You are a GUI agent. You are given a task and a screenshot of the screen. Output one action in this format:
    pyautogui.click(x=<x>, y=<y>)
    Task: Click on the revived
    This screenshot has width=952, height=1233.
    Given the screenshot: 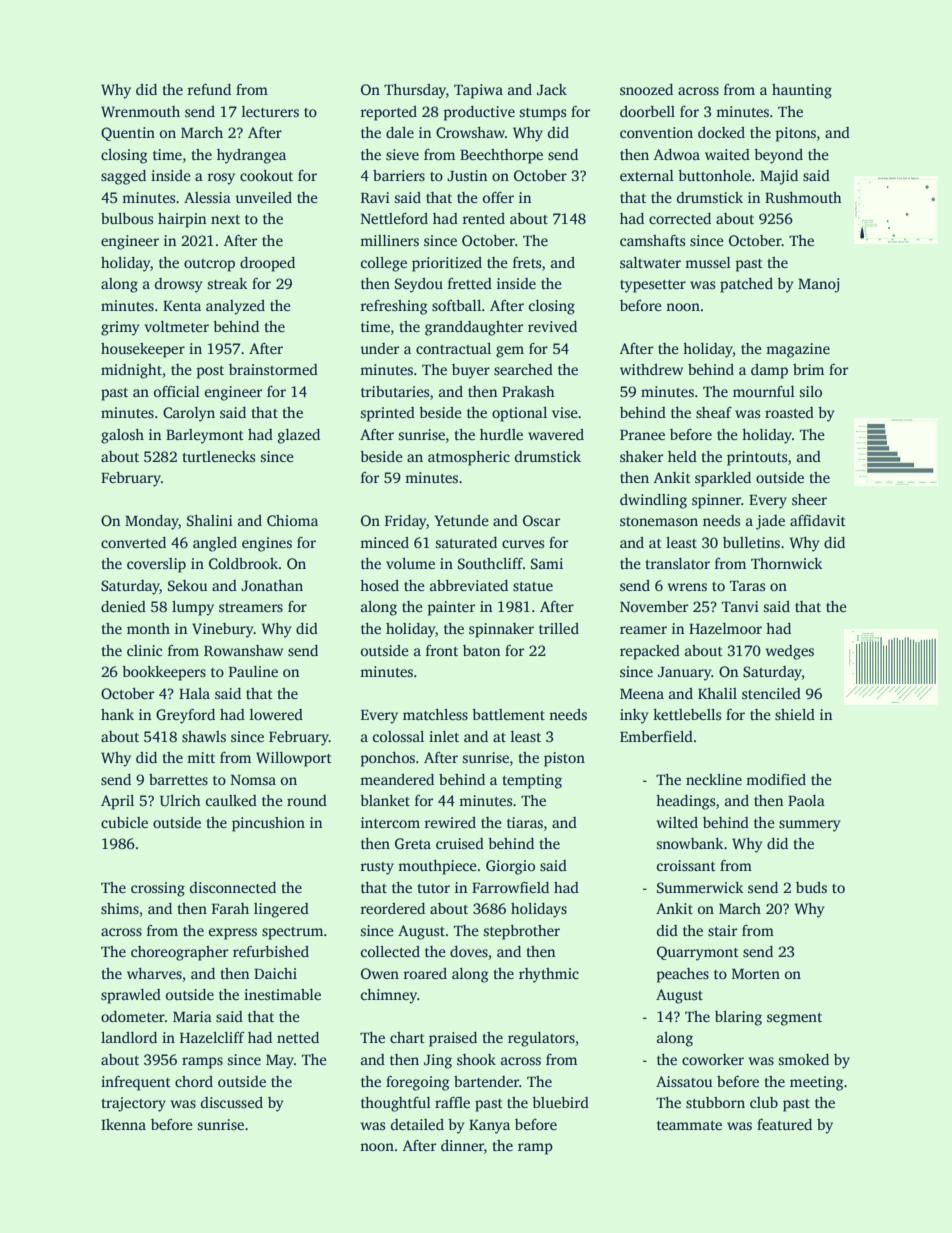 What is the action you would take?
    pyautogui.click(x=552, y=326)
